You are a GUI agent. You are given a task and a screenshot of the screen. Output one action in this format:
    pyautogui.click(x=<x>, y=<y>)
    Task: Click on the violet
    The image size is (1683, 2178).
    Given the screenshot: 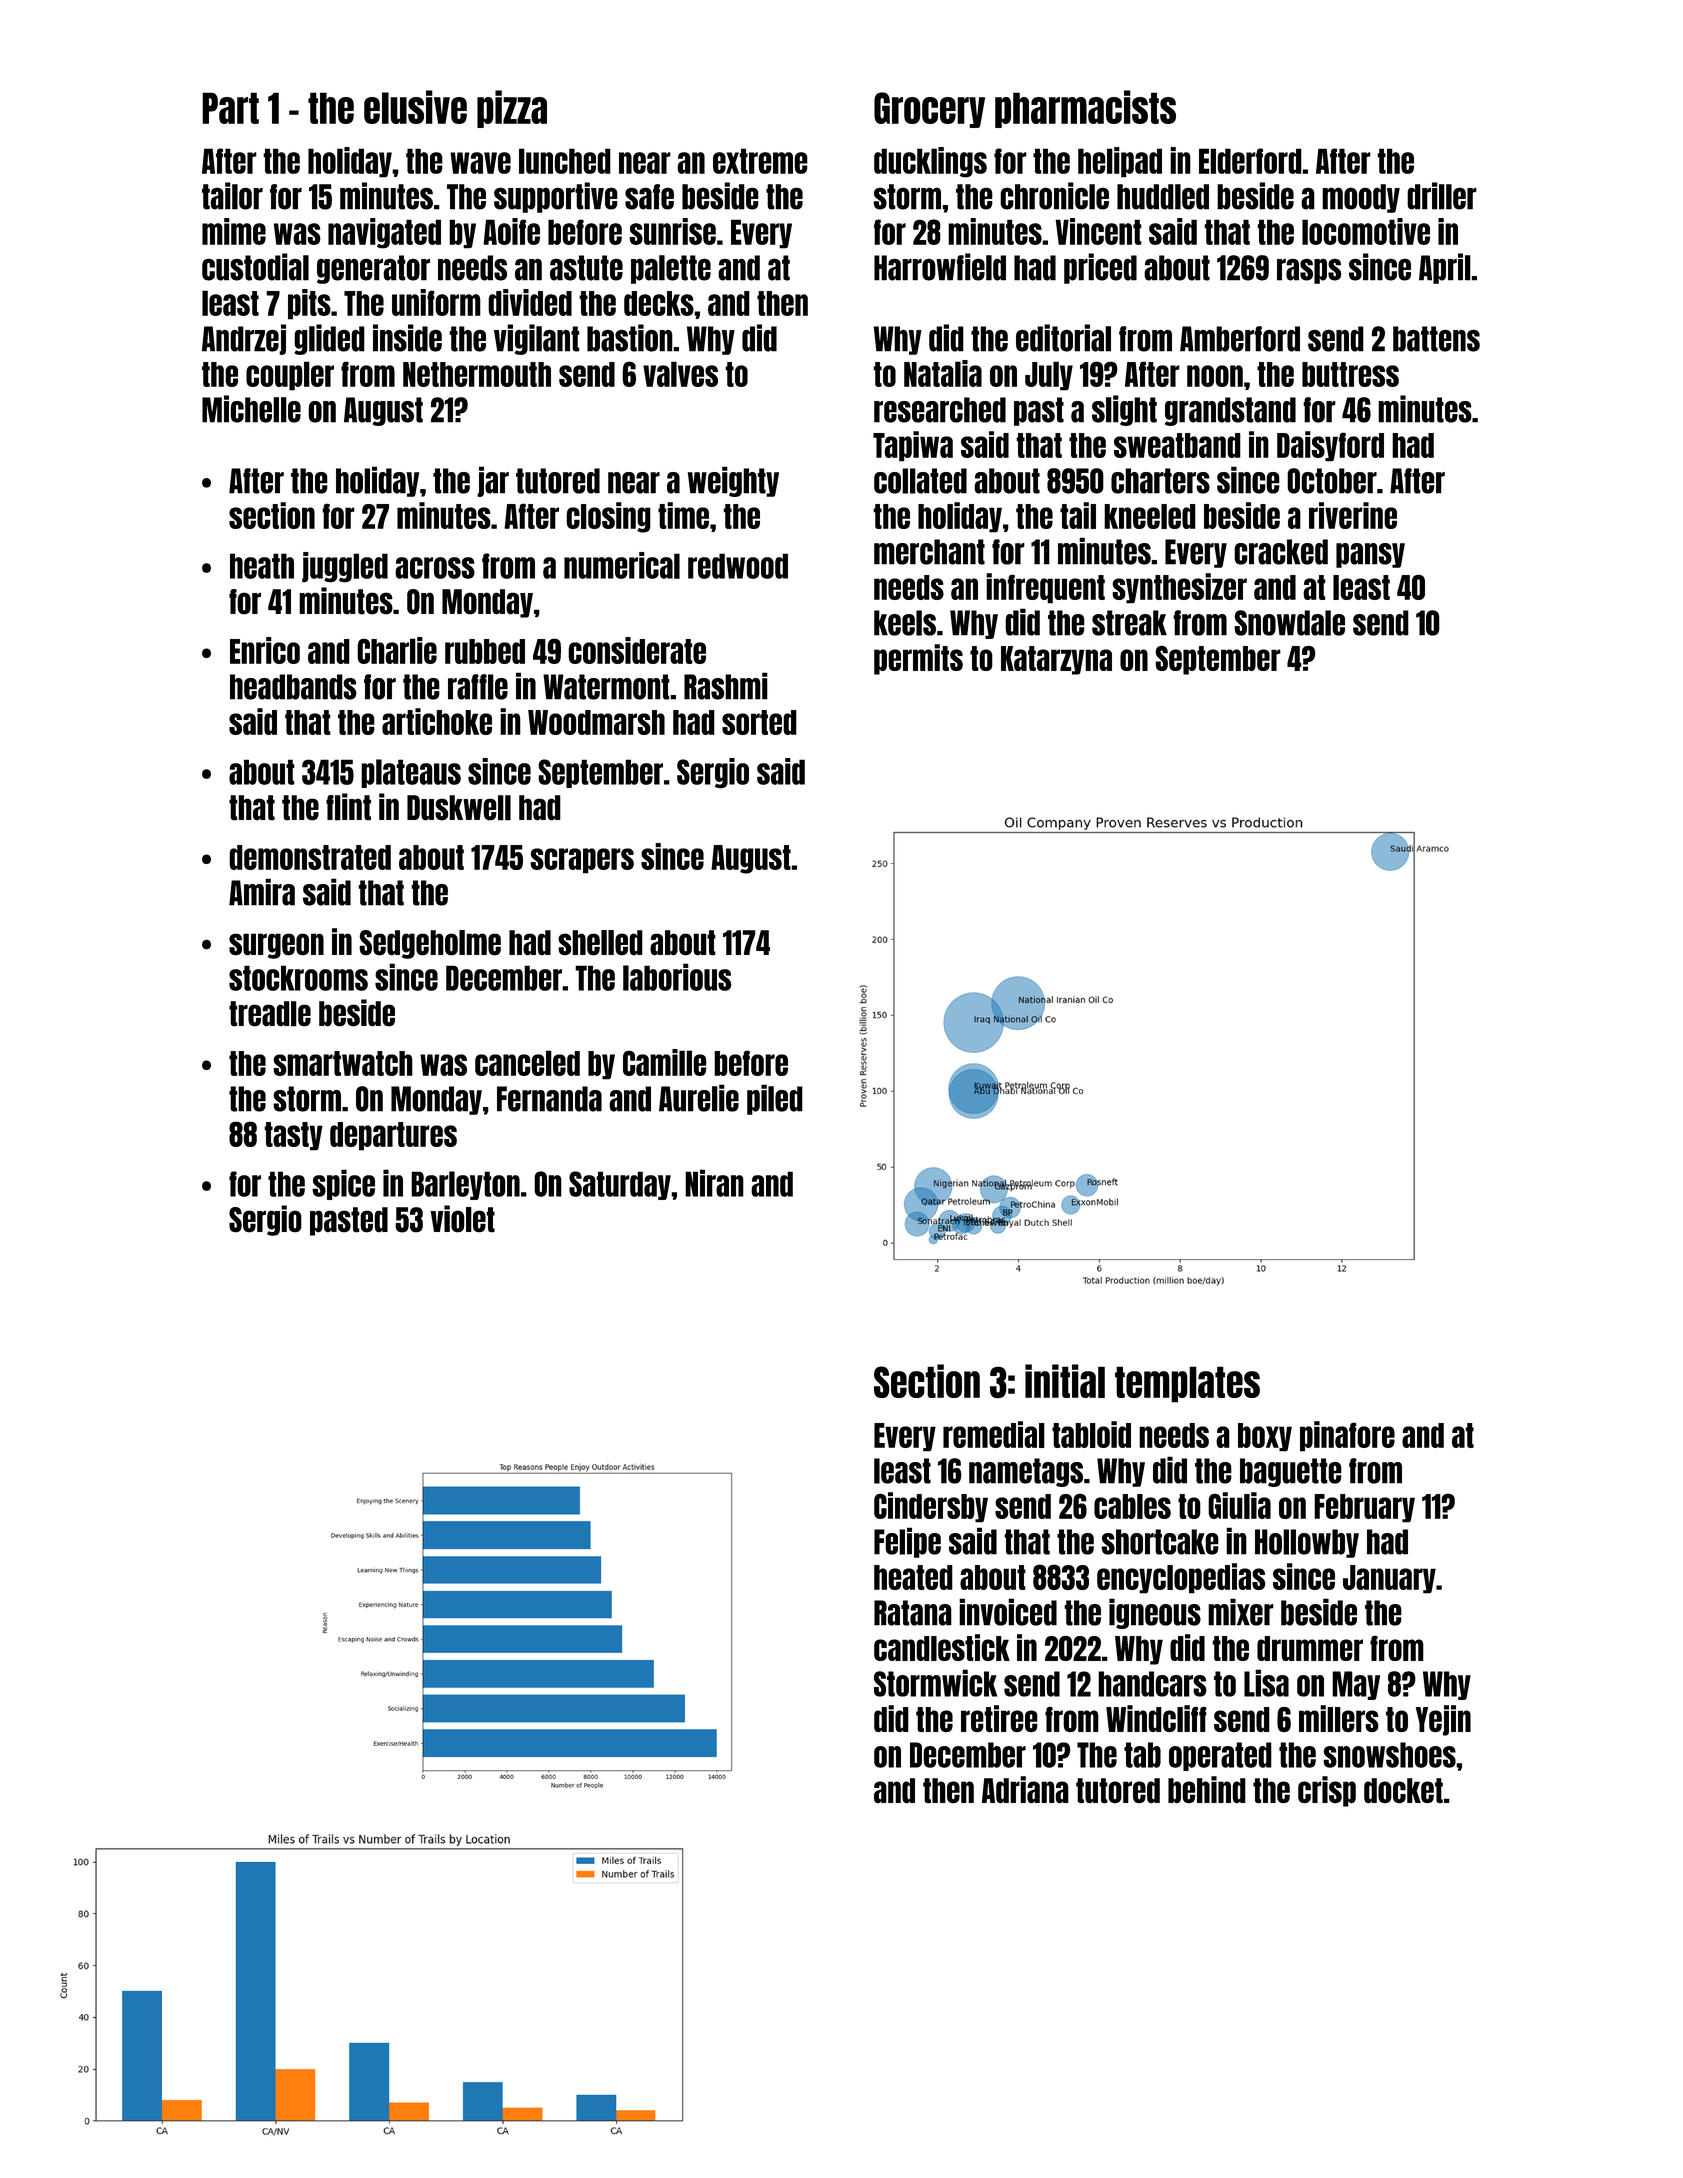 What is the action you would take?
    pyautogui.click(x=463, y=1219)
